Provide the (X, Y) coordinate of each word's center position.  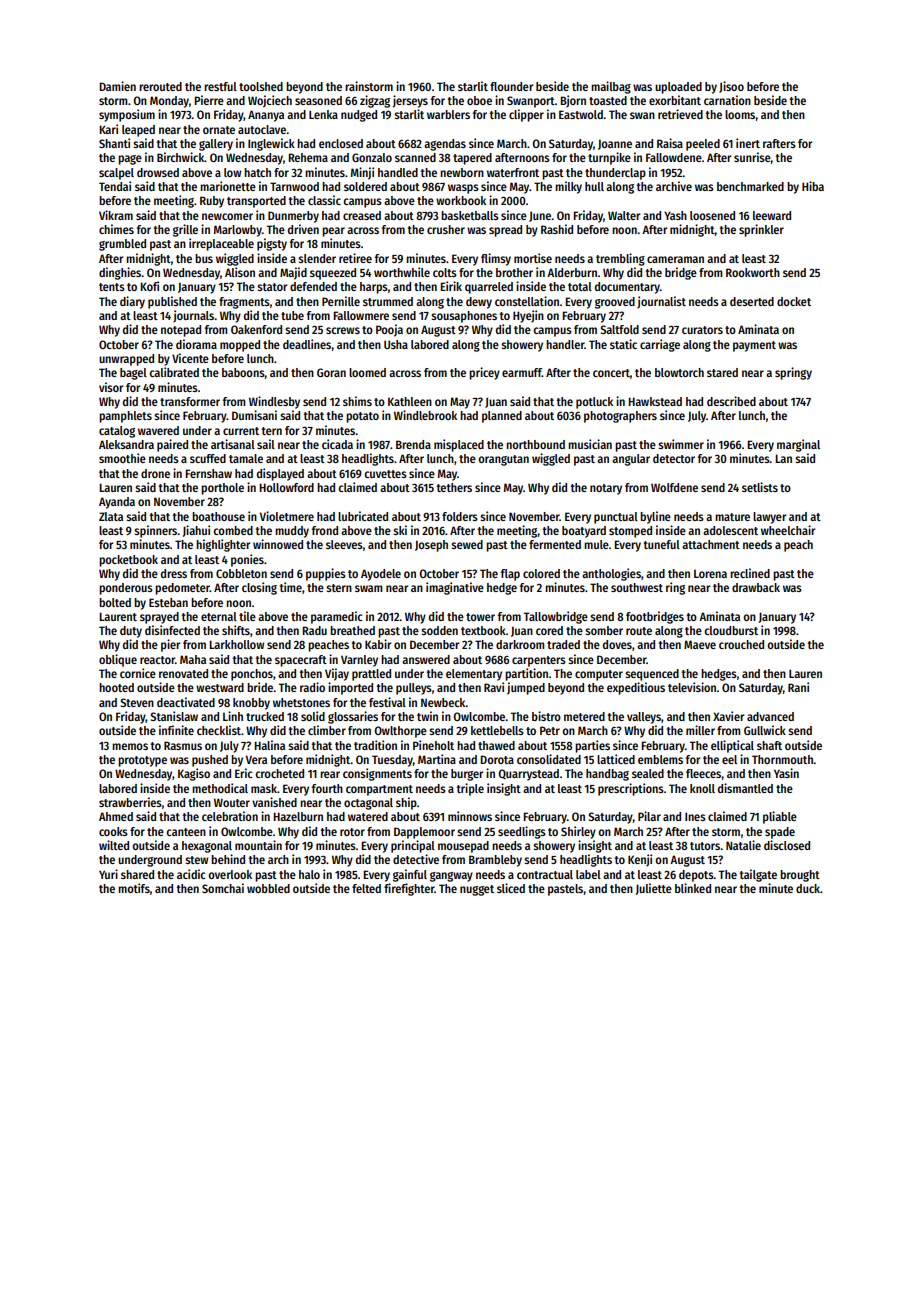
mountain (258, 845)
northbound (535, 444)
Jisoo (731, 87)
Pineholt (433, 745)
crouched (741, 644)
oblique (118, 660)
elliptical (732, 746)
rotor (352, 832)
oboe (479, 100)
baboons (243, 373)
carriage (660, 345)
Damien (117, 86)
